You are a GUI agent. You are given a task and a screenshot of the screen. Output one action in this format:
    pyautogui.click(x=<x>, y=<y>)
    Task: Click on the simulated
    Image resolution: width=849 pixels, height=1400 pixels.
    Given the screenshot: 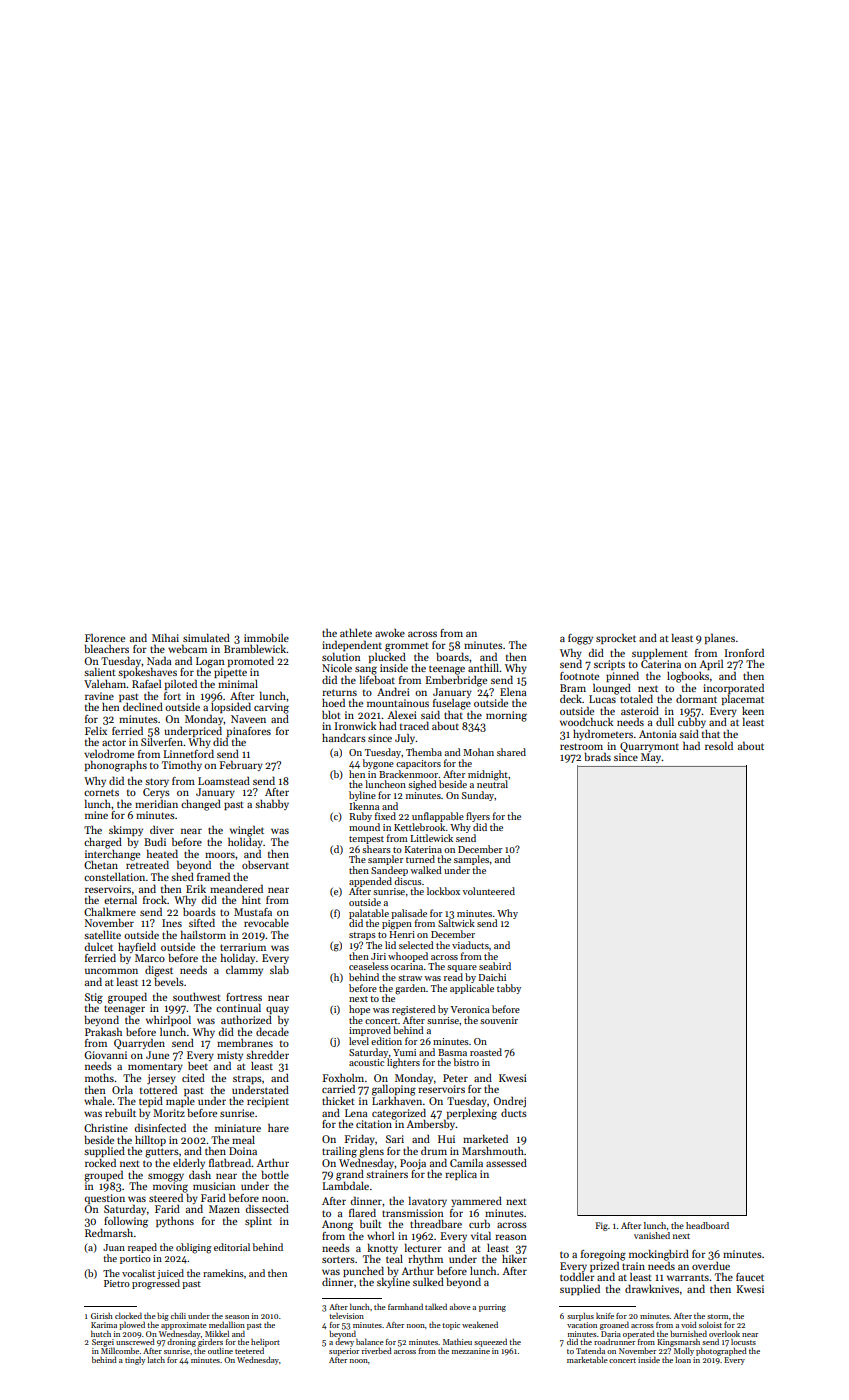 What is the action you would take?
    pyautogui.click(x=206, y=637)
